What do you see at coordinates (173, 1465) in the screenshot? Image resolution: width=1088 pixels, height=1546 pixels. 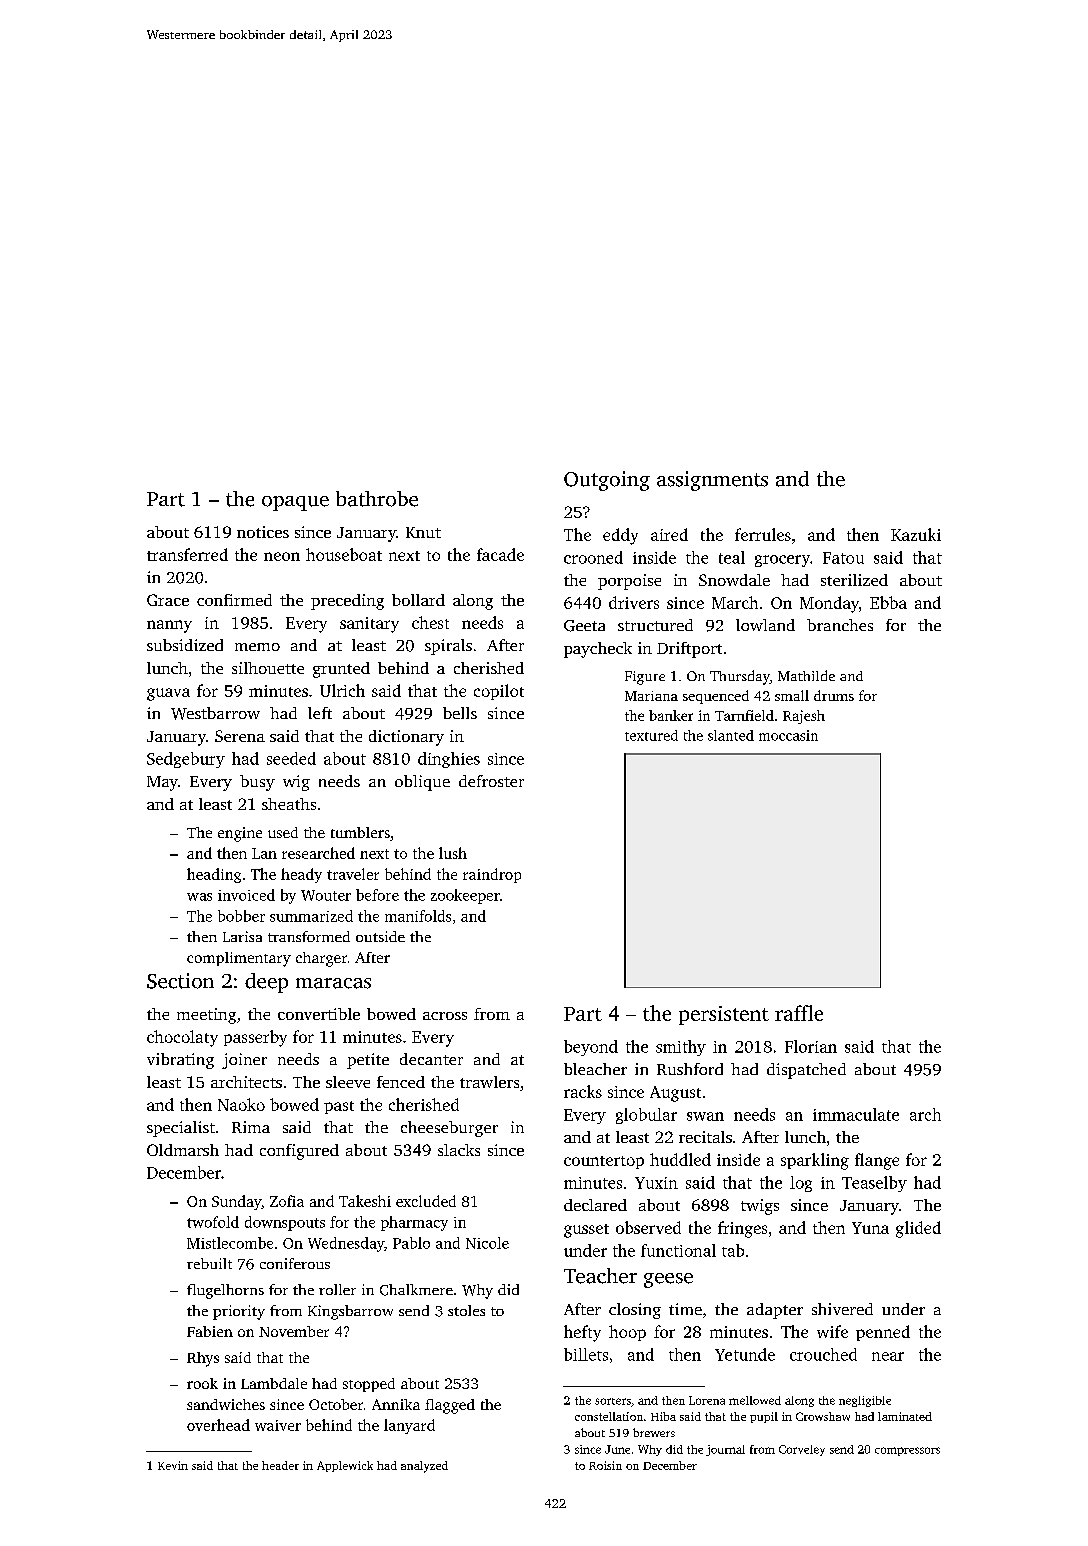 I see `Kevin` at bounding box center [173, 1465].
